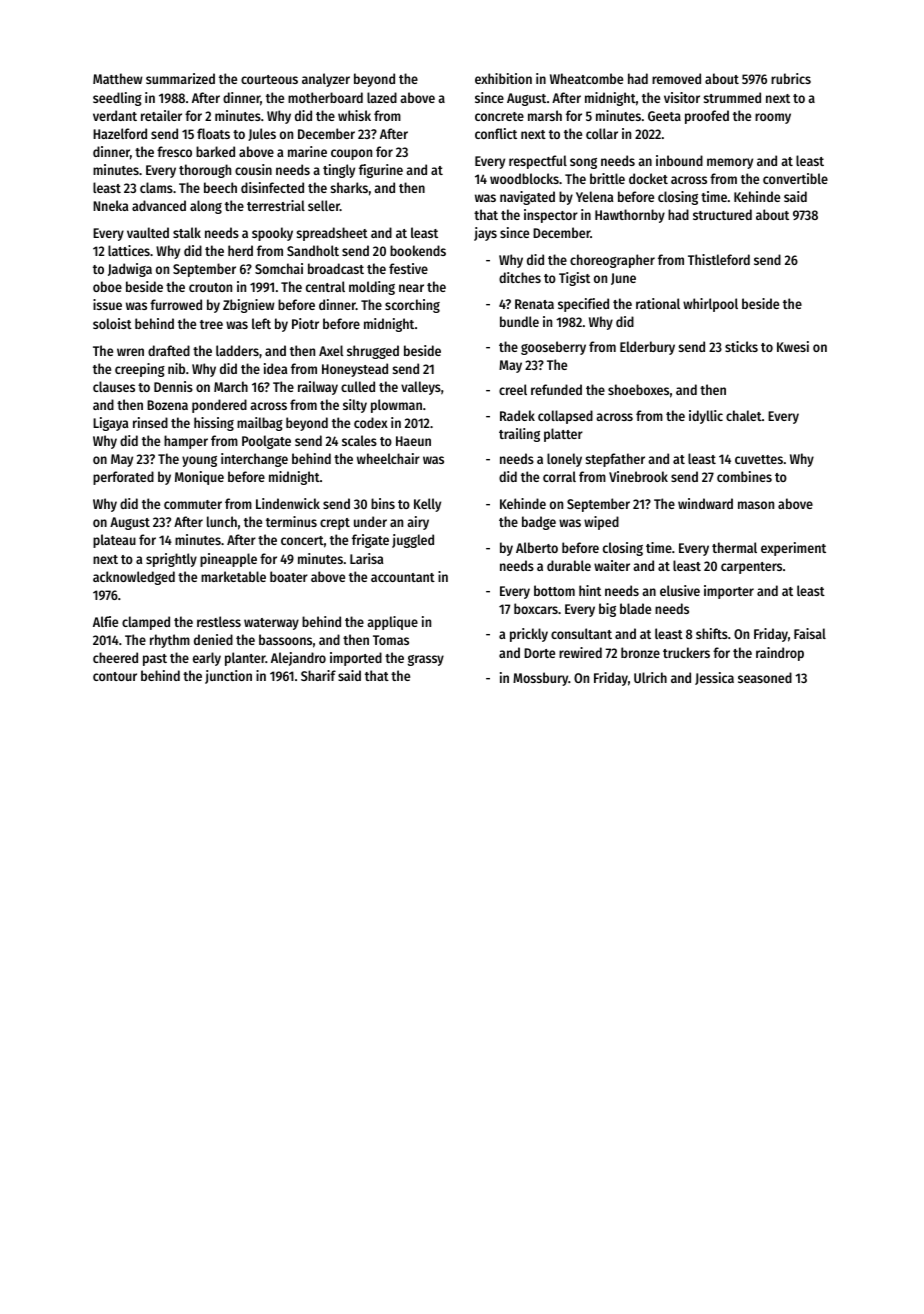 The height and width of the screenshot is (1314, 924). I want to click on hissing, so click(214, 424).
